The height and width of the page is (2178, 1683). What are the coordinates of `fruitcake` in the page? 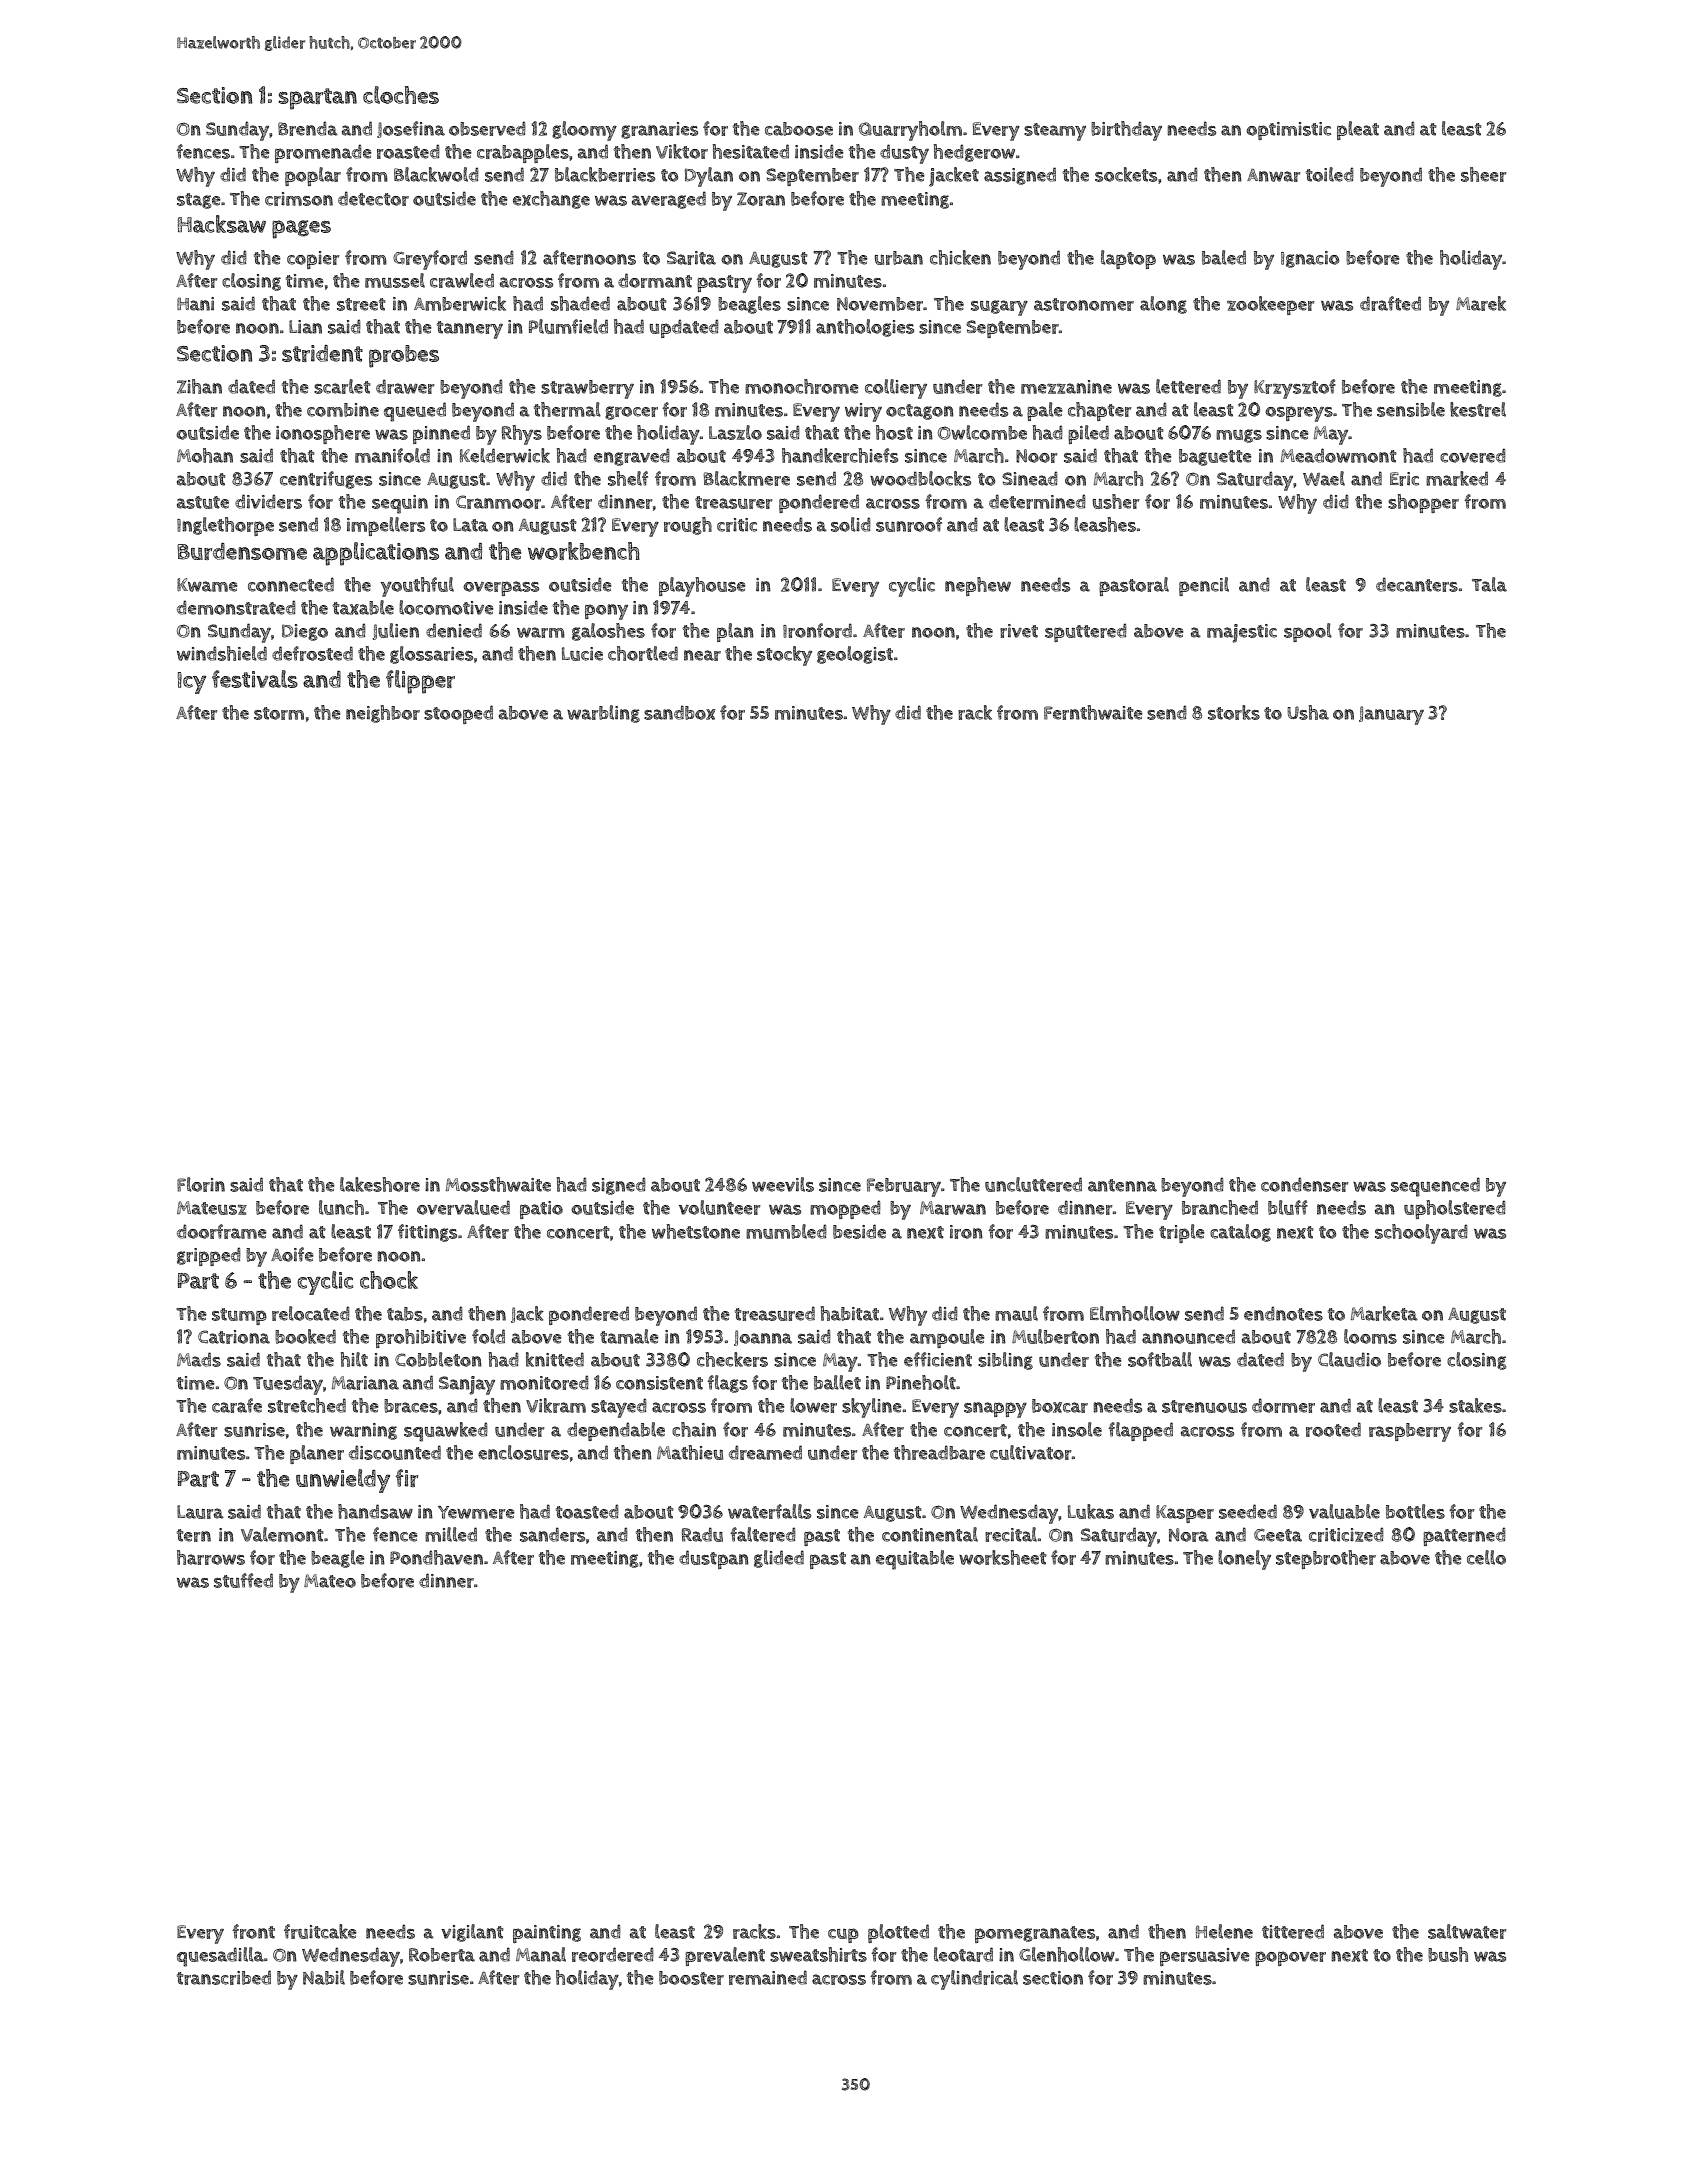 It's located at (320, 1931).
